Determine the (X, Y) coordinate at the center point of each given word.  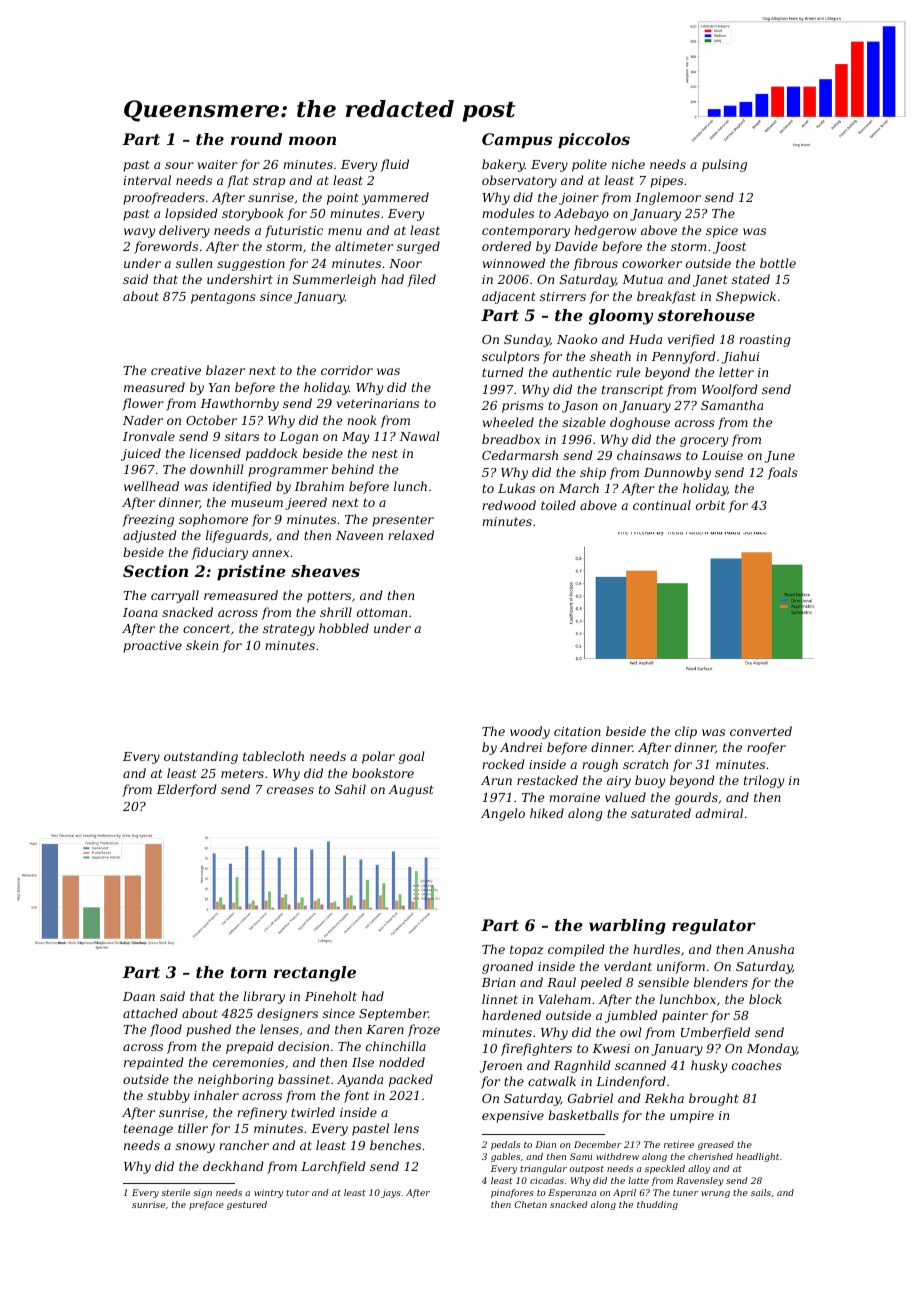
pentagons (223, 298)
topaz (526, 951)
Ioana (140, 612)
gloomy (621, 317)
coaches (757, 1065)
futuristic (294, 231)
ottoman (382, 612)
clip (686, 732)
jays (391, 1193)
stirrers (563, 296)
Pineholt (331, 996)
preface (206, 1205)
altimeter (364, 246)
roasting (764, 341)
